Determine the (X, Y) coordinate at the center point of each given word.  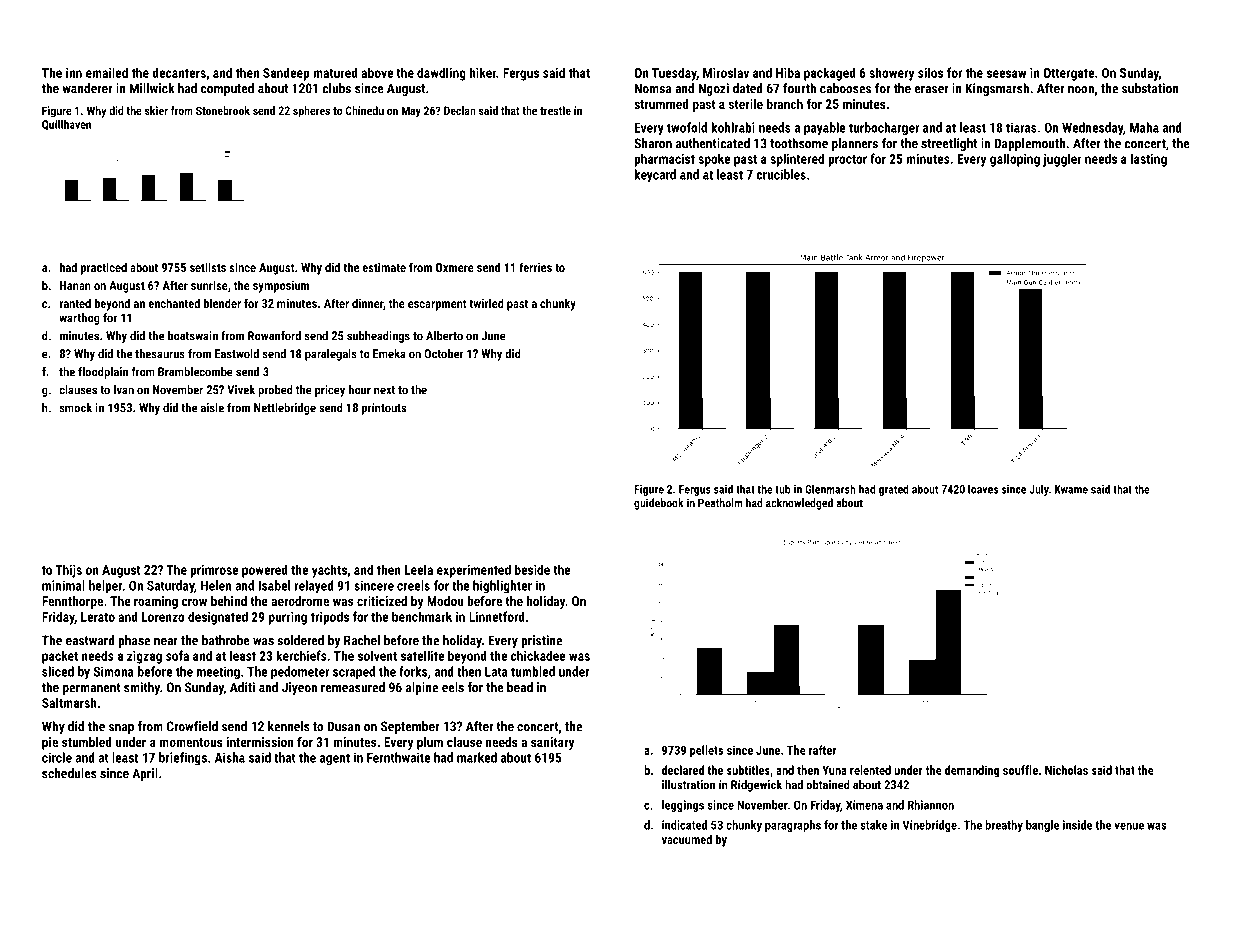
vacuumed (687, 839)
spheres (311, 112)
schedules (69, 773)
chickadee (538, 655)
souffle (1020, 770)
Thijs (68, 571)
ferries (535, 267)
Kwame (1071, 489)
